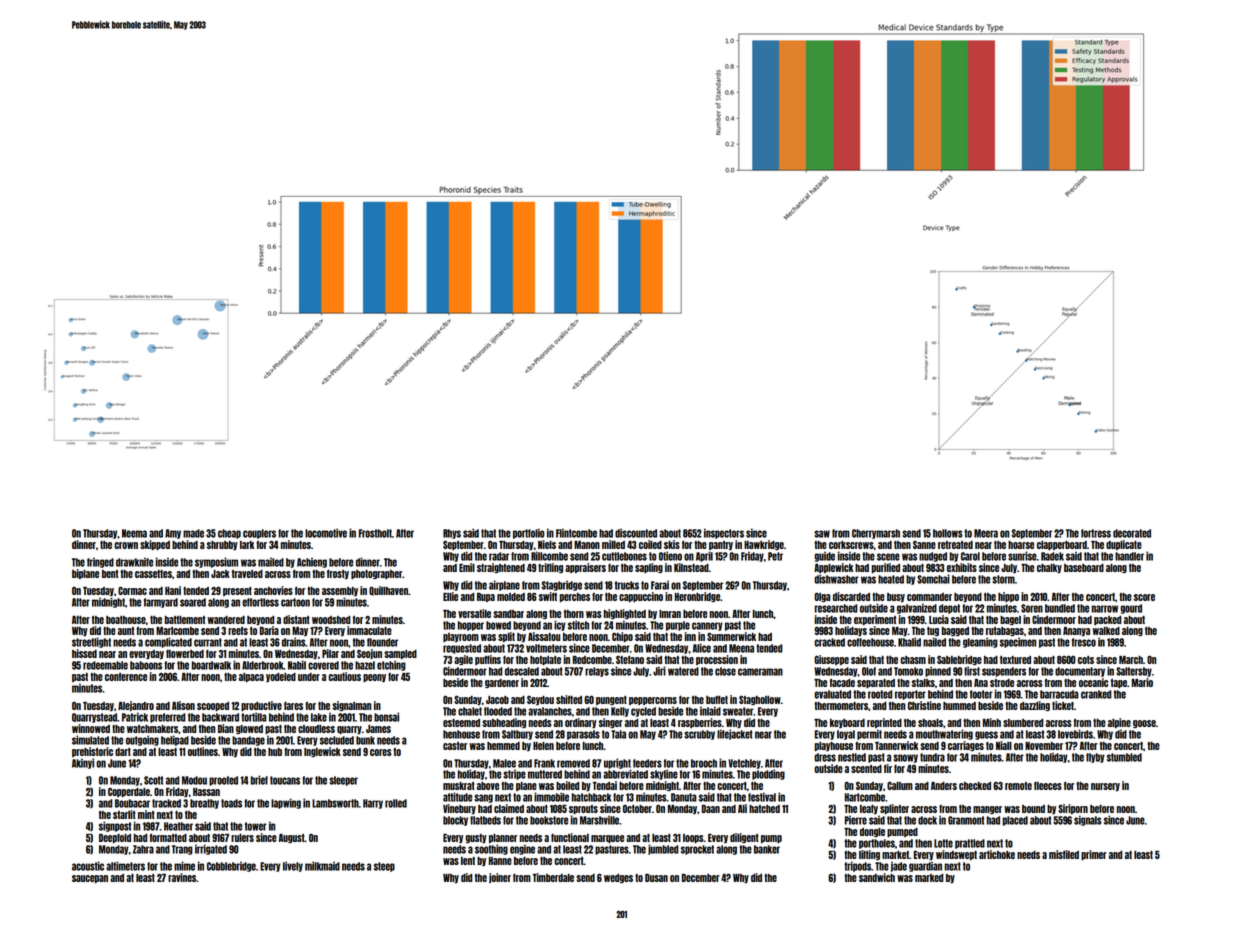  I want to click on Meera, so click(986, 533).
